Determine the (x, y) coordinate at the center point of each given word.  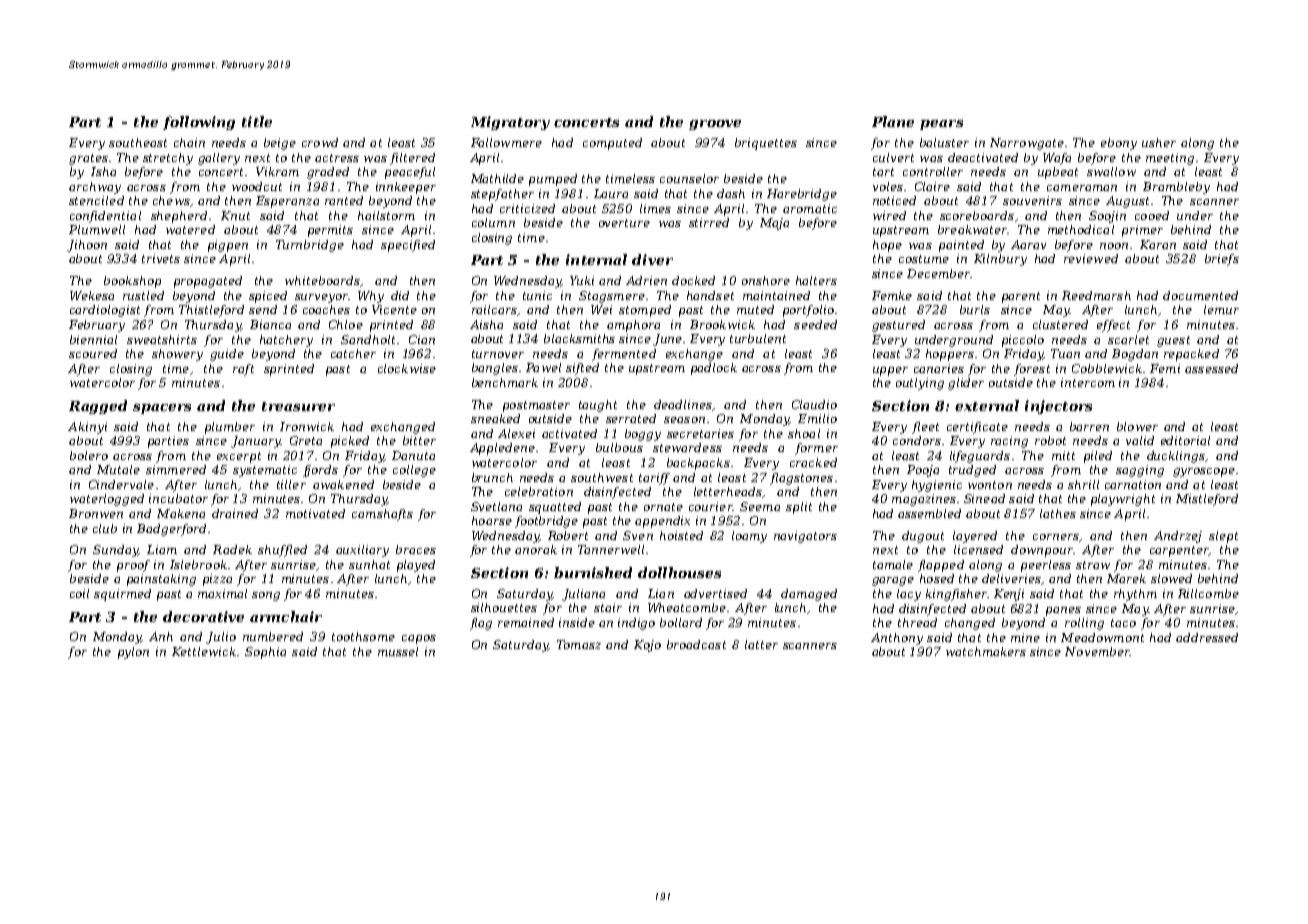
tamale (893, 564)
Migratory (510, 123)
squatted (555, 508)
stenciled (96, 200)
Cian (422, 339)
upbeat (1058, 173)
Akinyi (87, 428)
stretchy (168, 159)
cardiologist (105, 311)
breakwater (972, 229)
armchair (286, 616)
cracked (813, 462)
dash (731, 193)
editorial (1185, 440)
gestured (898, 326)
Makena (181, 513)
